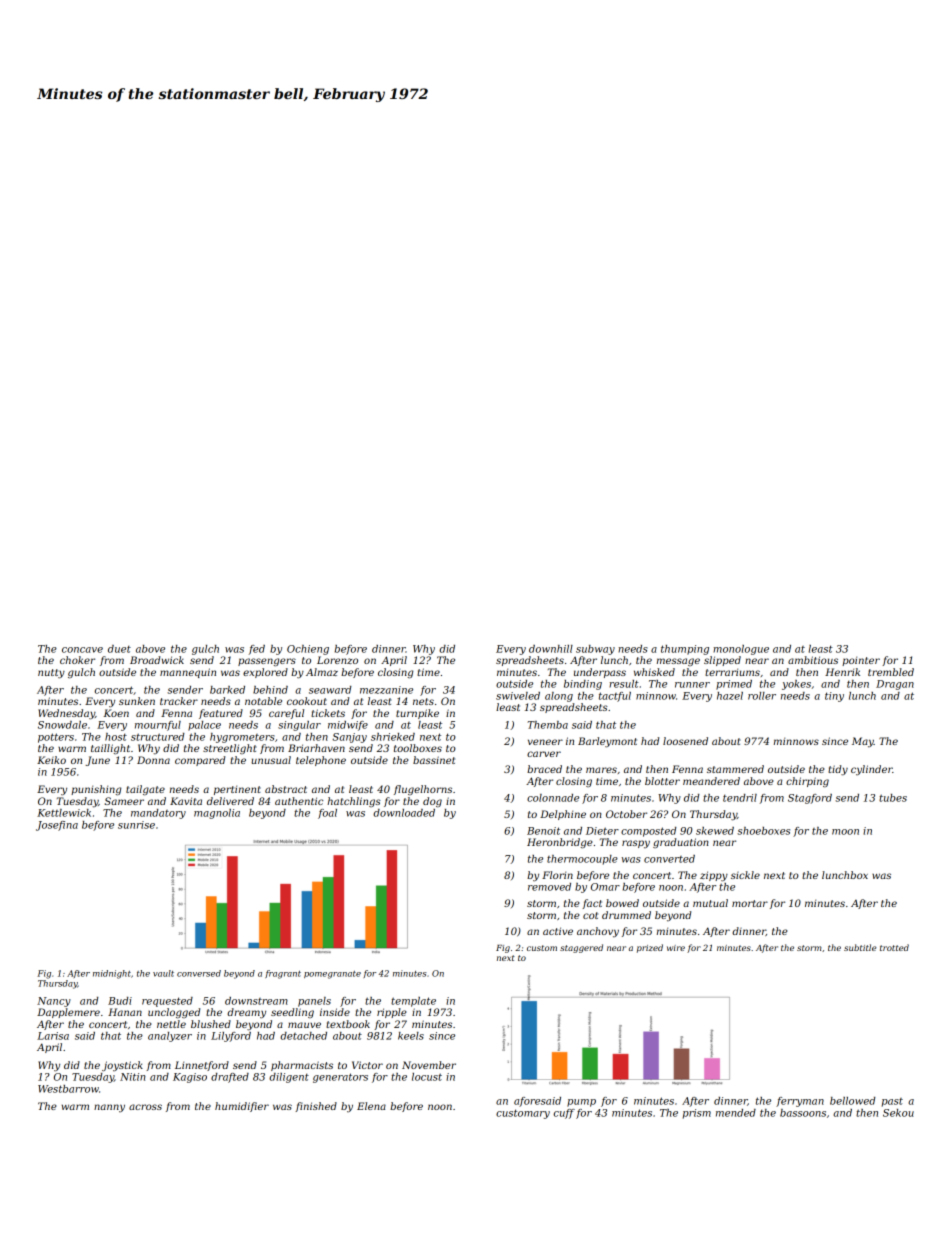 This image has height=1233, width=952. I want to click on Delphine, so click(563, 815).
